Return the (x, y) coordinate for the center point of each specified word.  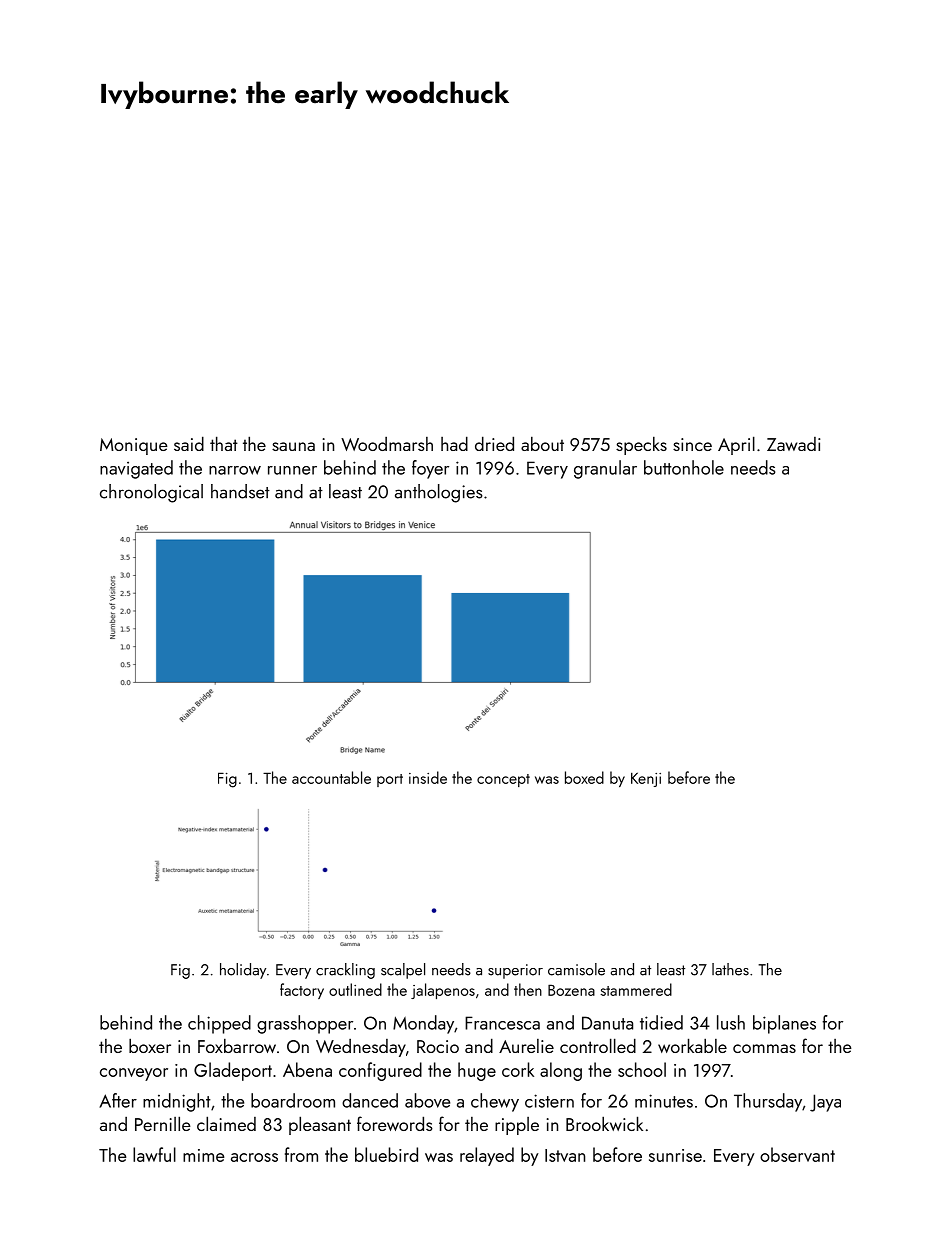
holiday (243, 971)
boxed (584, 777)
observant (797, 1154)
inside (428, 777)
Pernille (163, 1123)
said (189, 443)
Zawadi (793, 444)
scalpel (403, 971)
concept (503, 780)
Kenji (646, 779)
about (542, 443)
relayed (487, 1156)
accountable (331, 777)
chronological (151, 493)
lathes (730, 969)
